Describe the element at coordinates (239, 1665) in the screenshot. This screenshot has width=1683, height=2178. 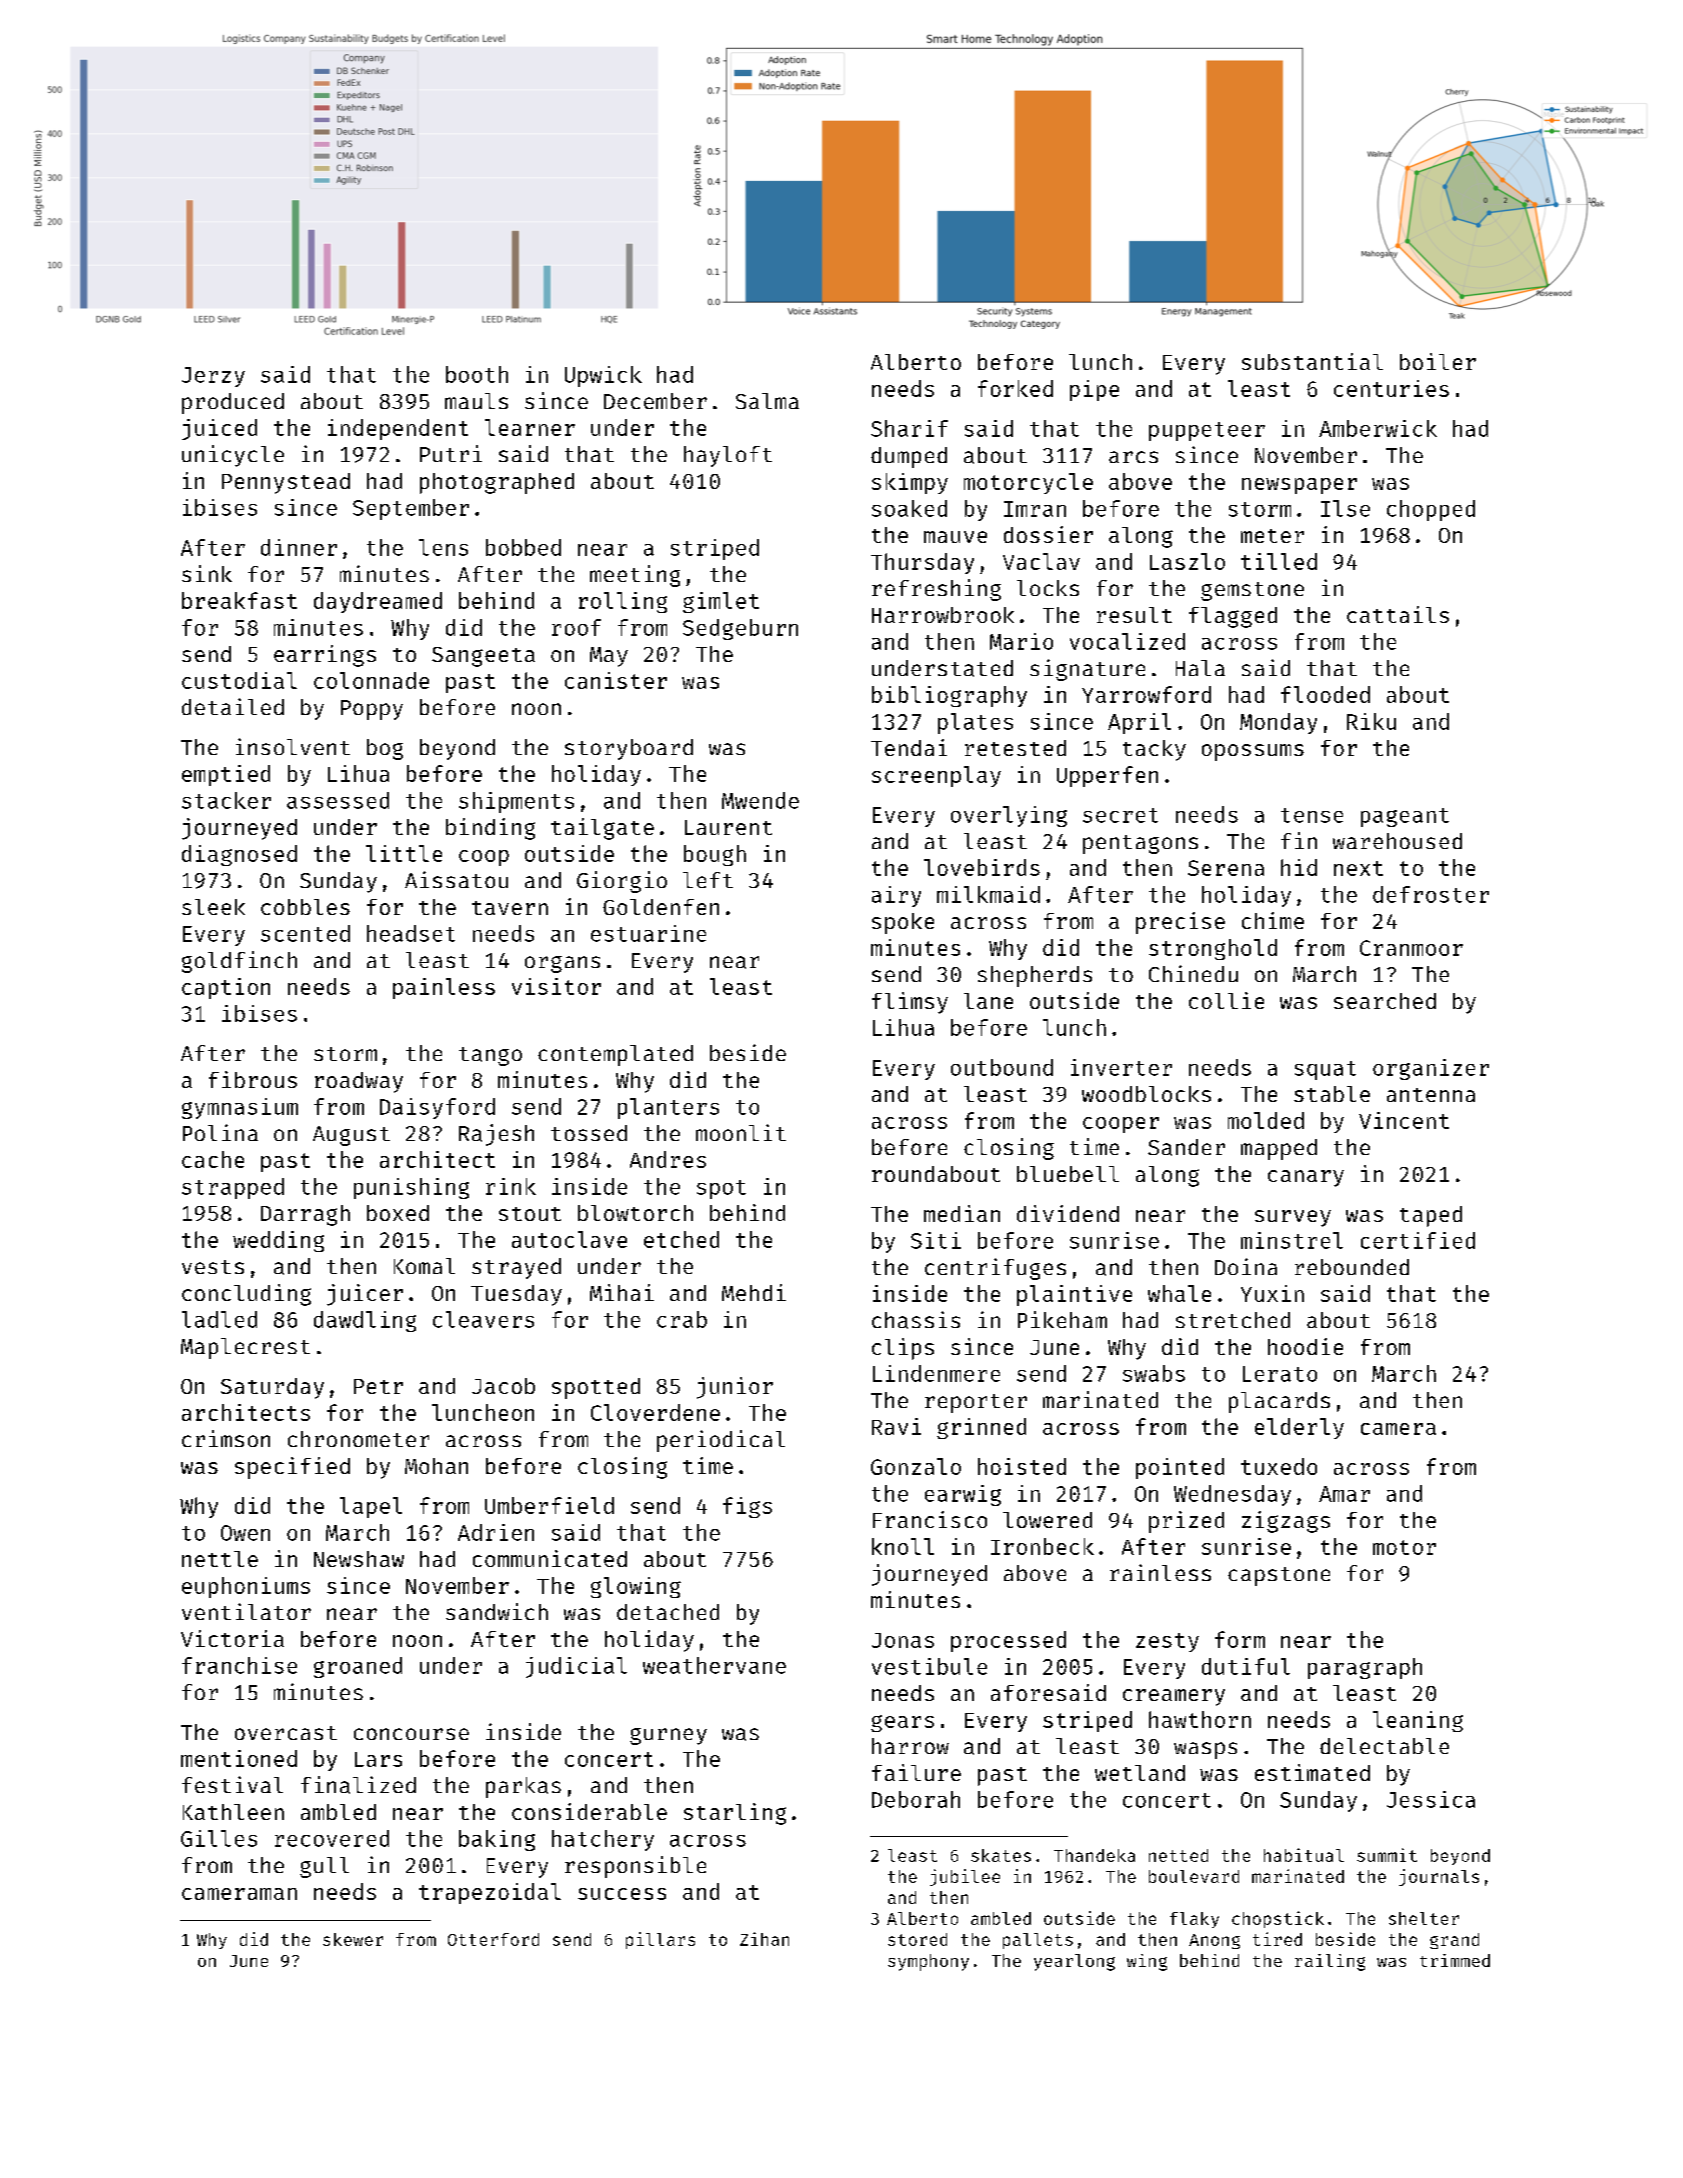
I see `franchise` at that location.
